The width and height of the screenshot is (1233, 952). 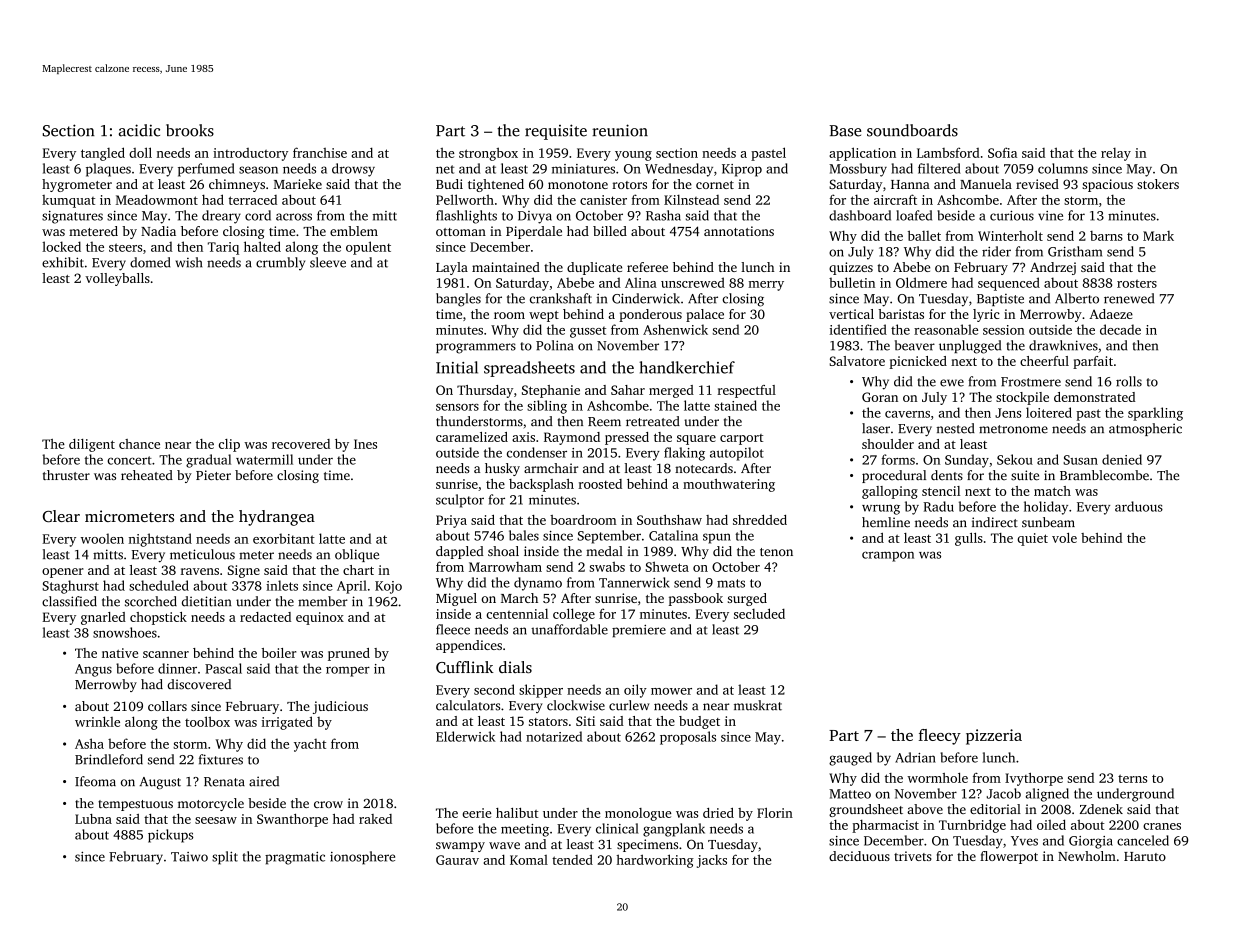 What do you see at coordinates (453, 629) in the screenshot?
I see `fleece` at bounding box center [453, 629].
